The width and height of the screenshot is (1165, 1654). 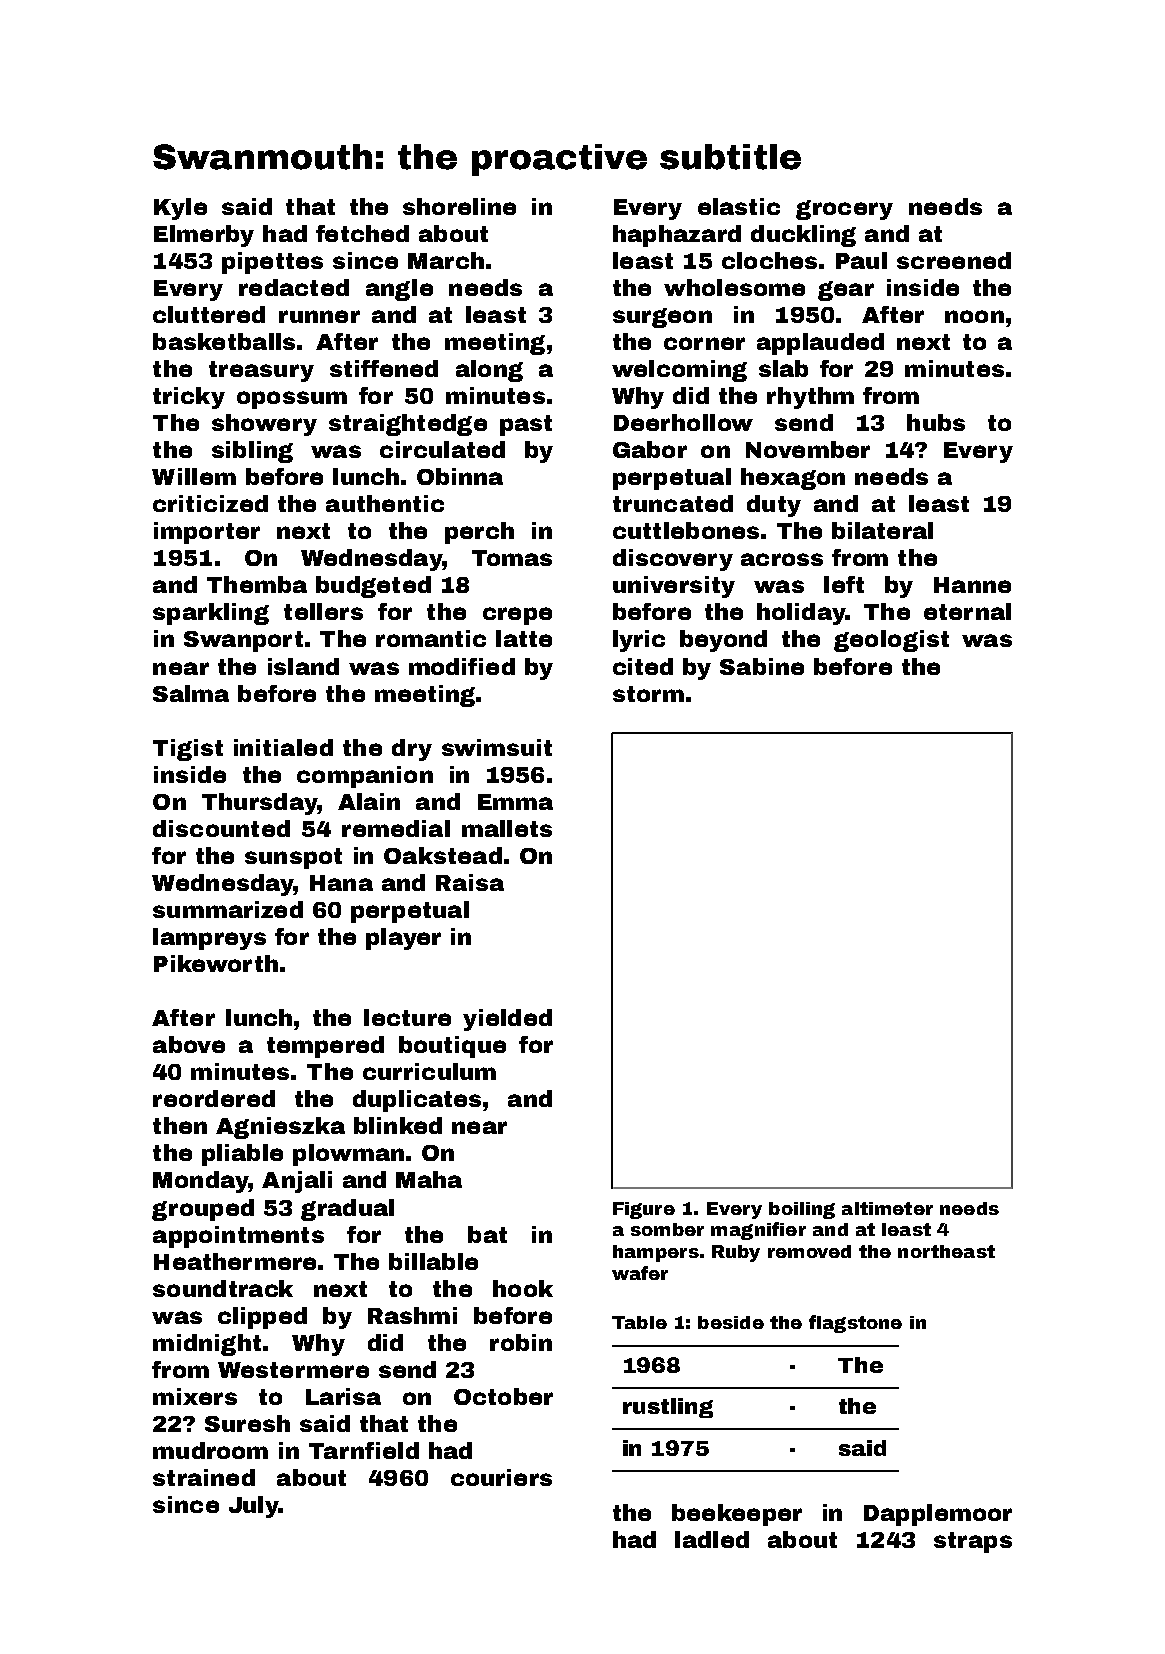 What do you see at coordinates (712, 1539) in the screenshot?
I see `ladled` at bounding box center [712, 1539].
